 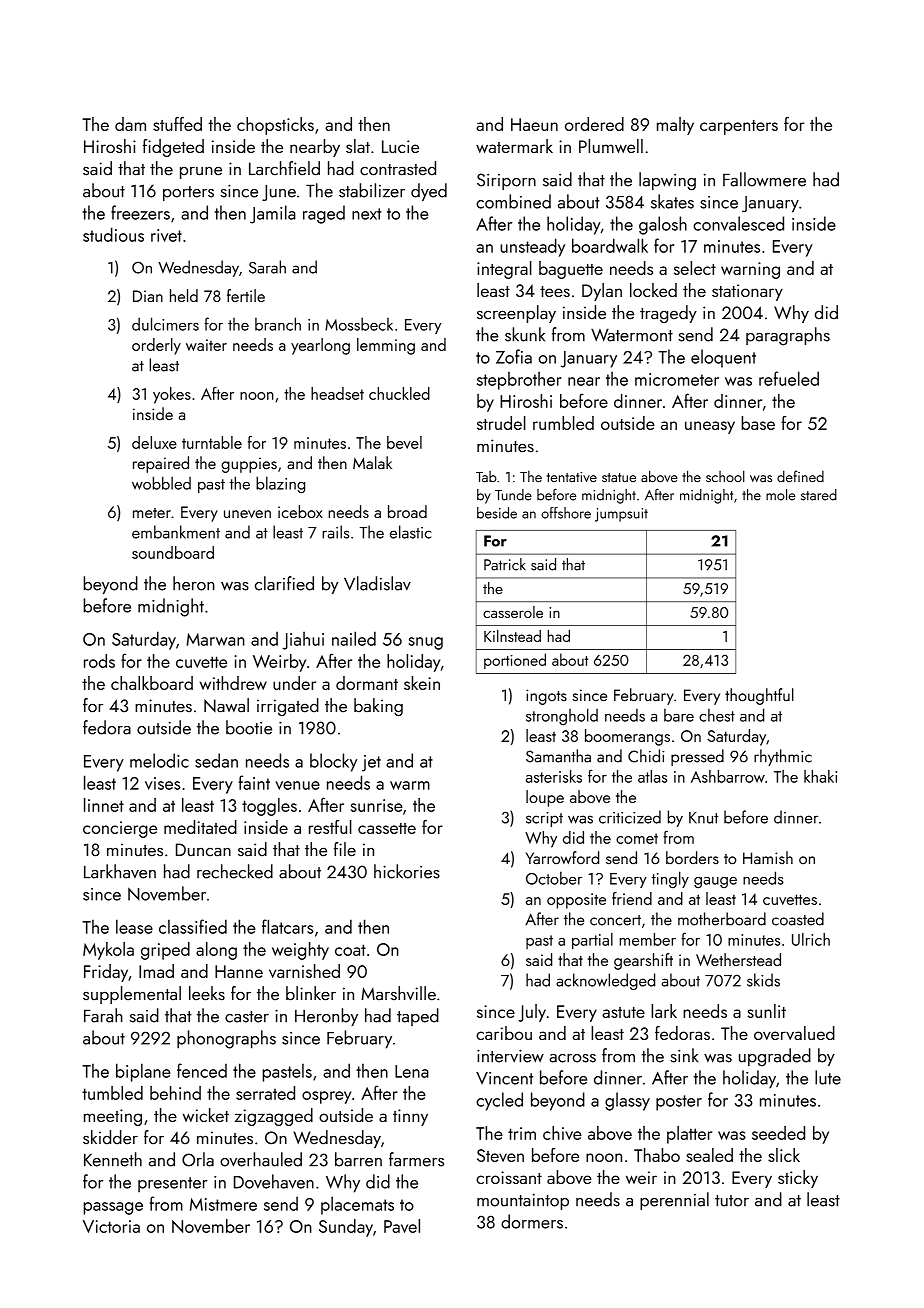 What do you see at coordinates (402, 1226) in the document?
I see `Pavel` at bounding box center [402, 1226].
